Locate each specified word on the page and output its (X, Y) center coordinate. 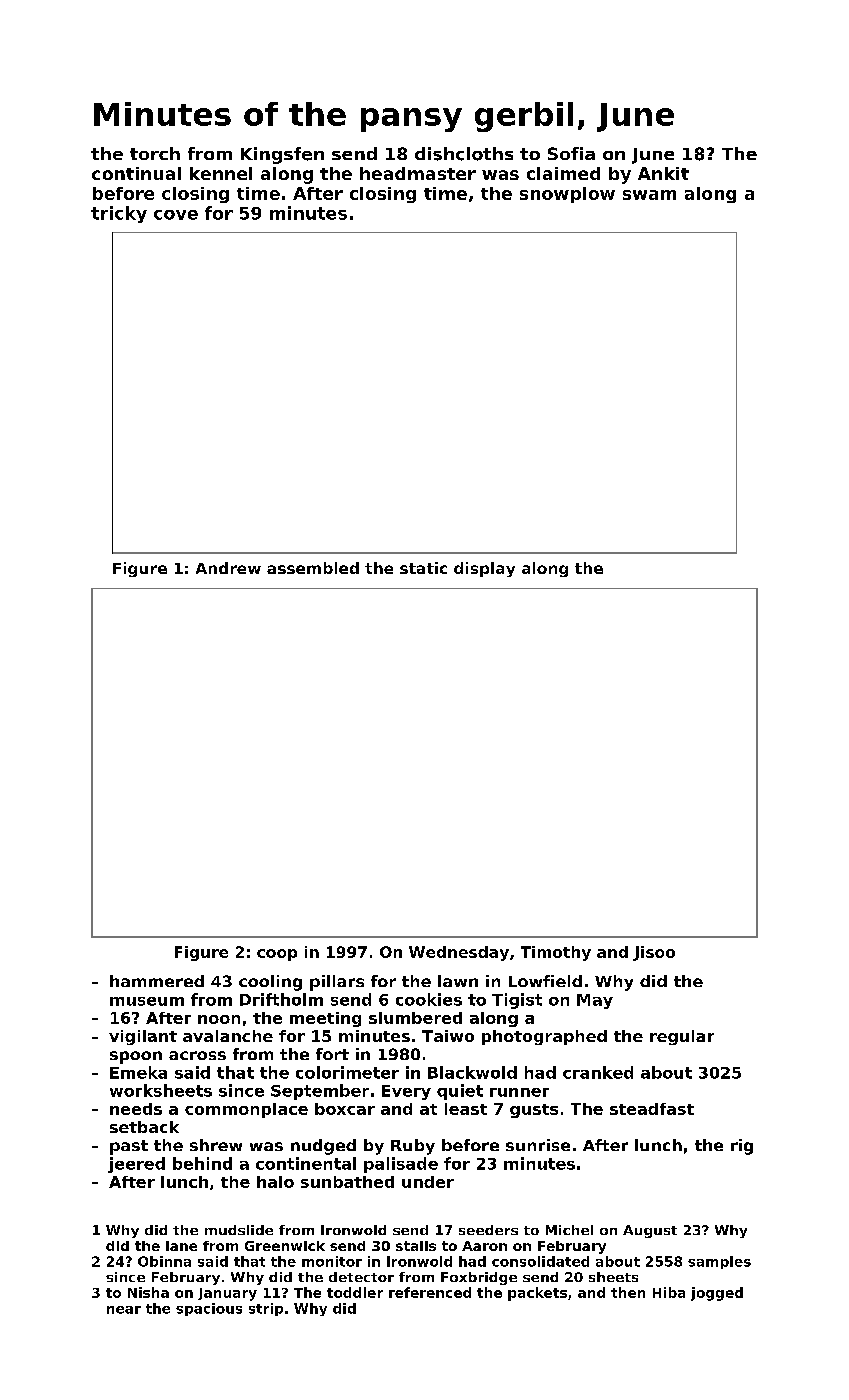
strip (266, 1309)
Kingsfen (282, 155)
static (423, 568)
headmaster (418, 173)
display (484, 569)
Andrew (228, 568)
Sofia (571, 153)
